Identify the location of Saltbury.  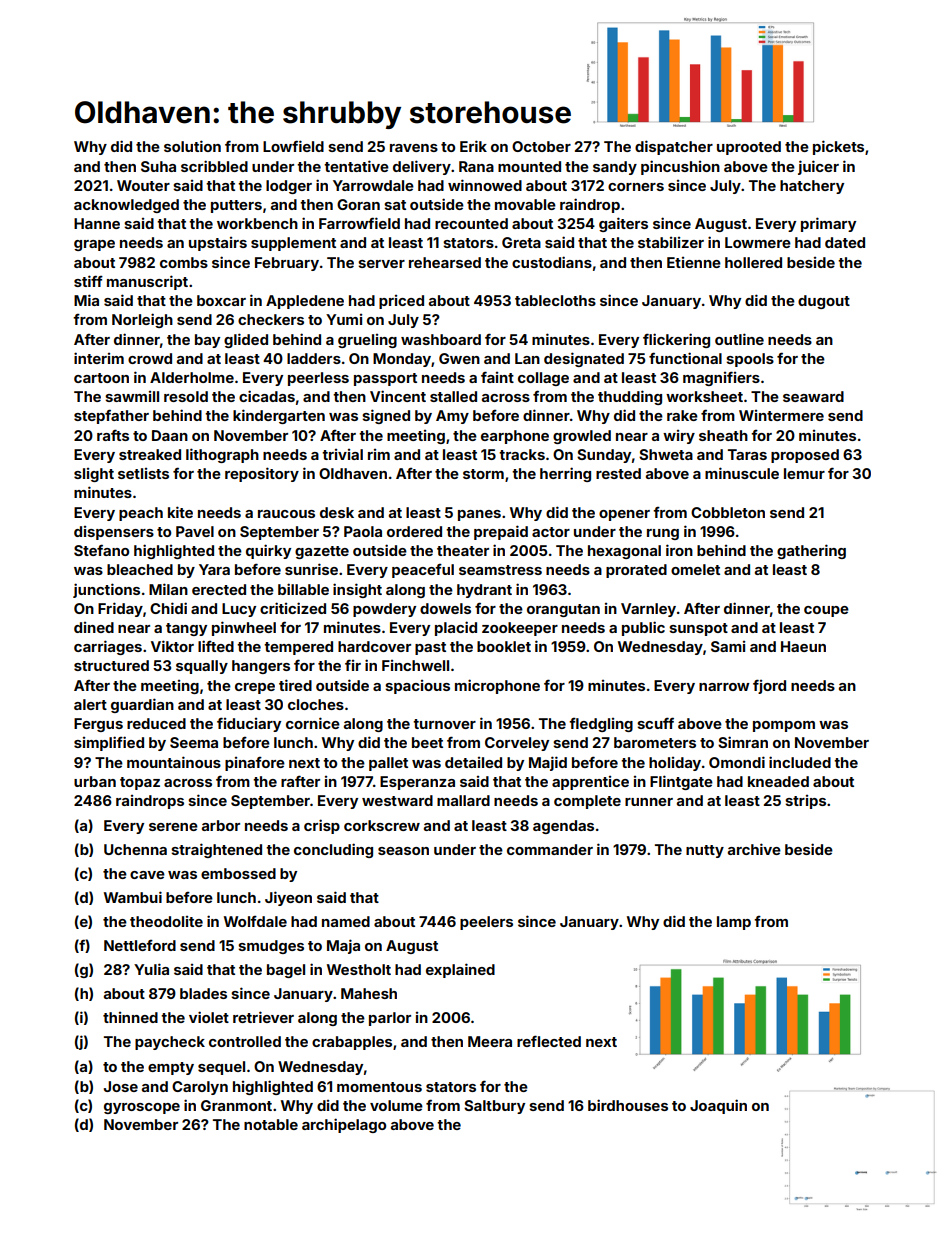
(494, 1107).
